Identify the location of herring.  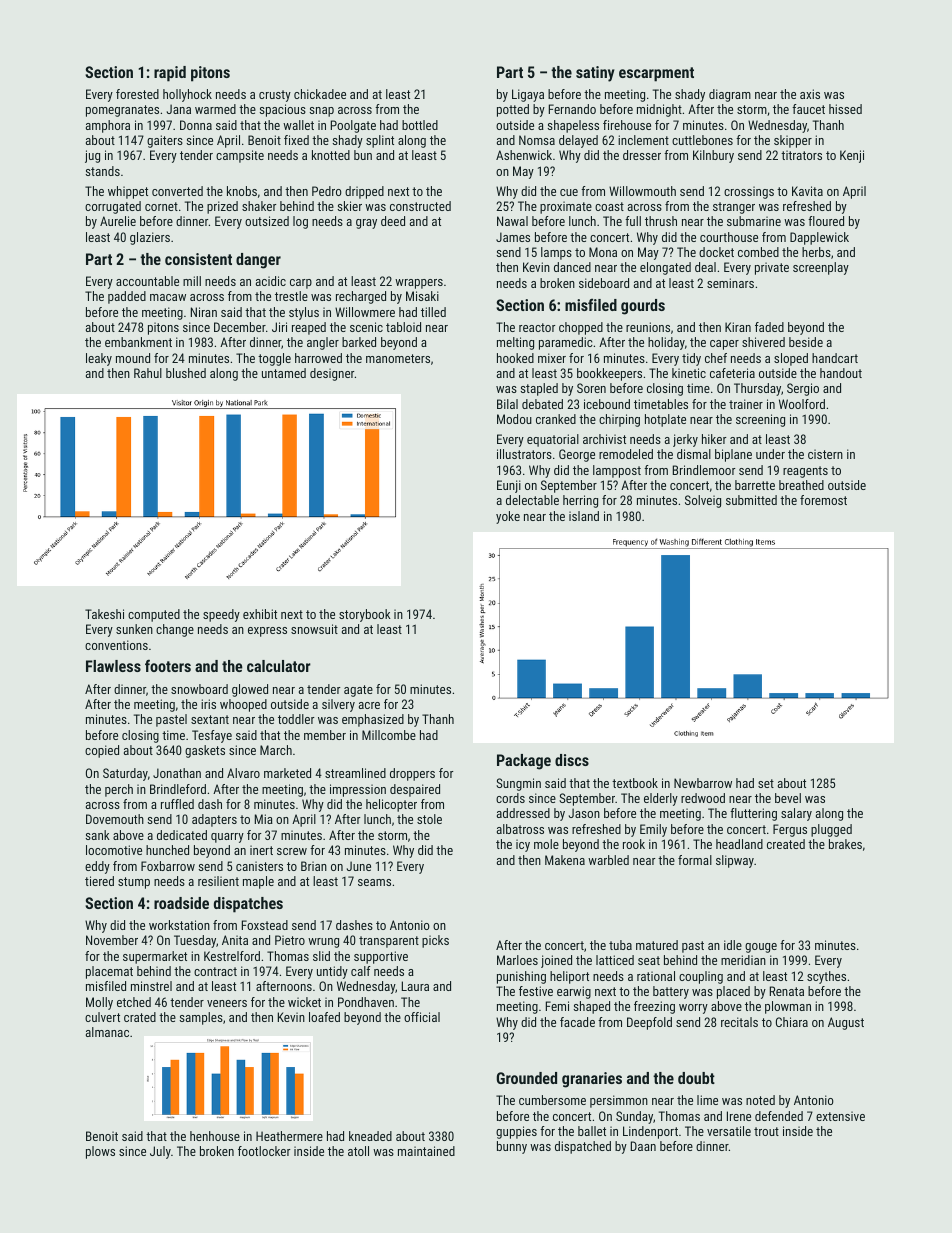
(580, 501).
